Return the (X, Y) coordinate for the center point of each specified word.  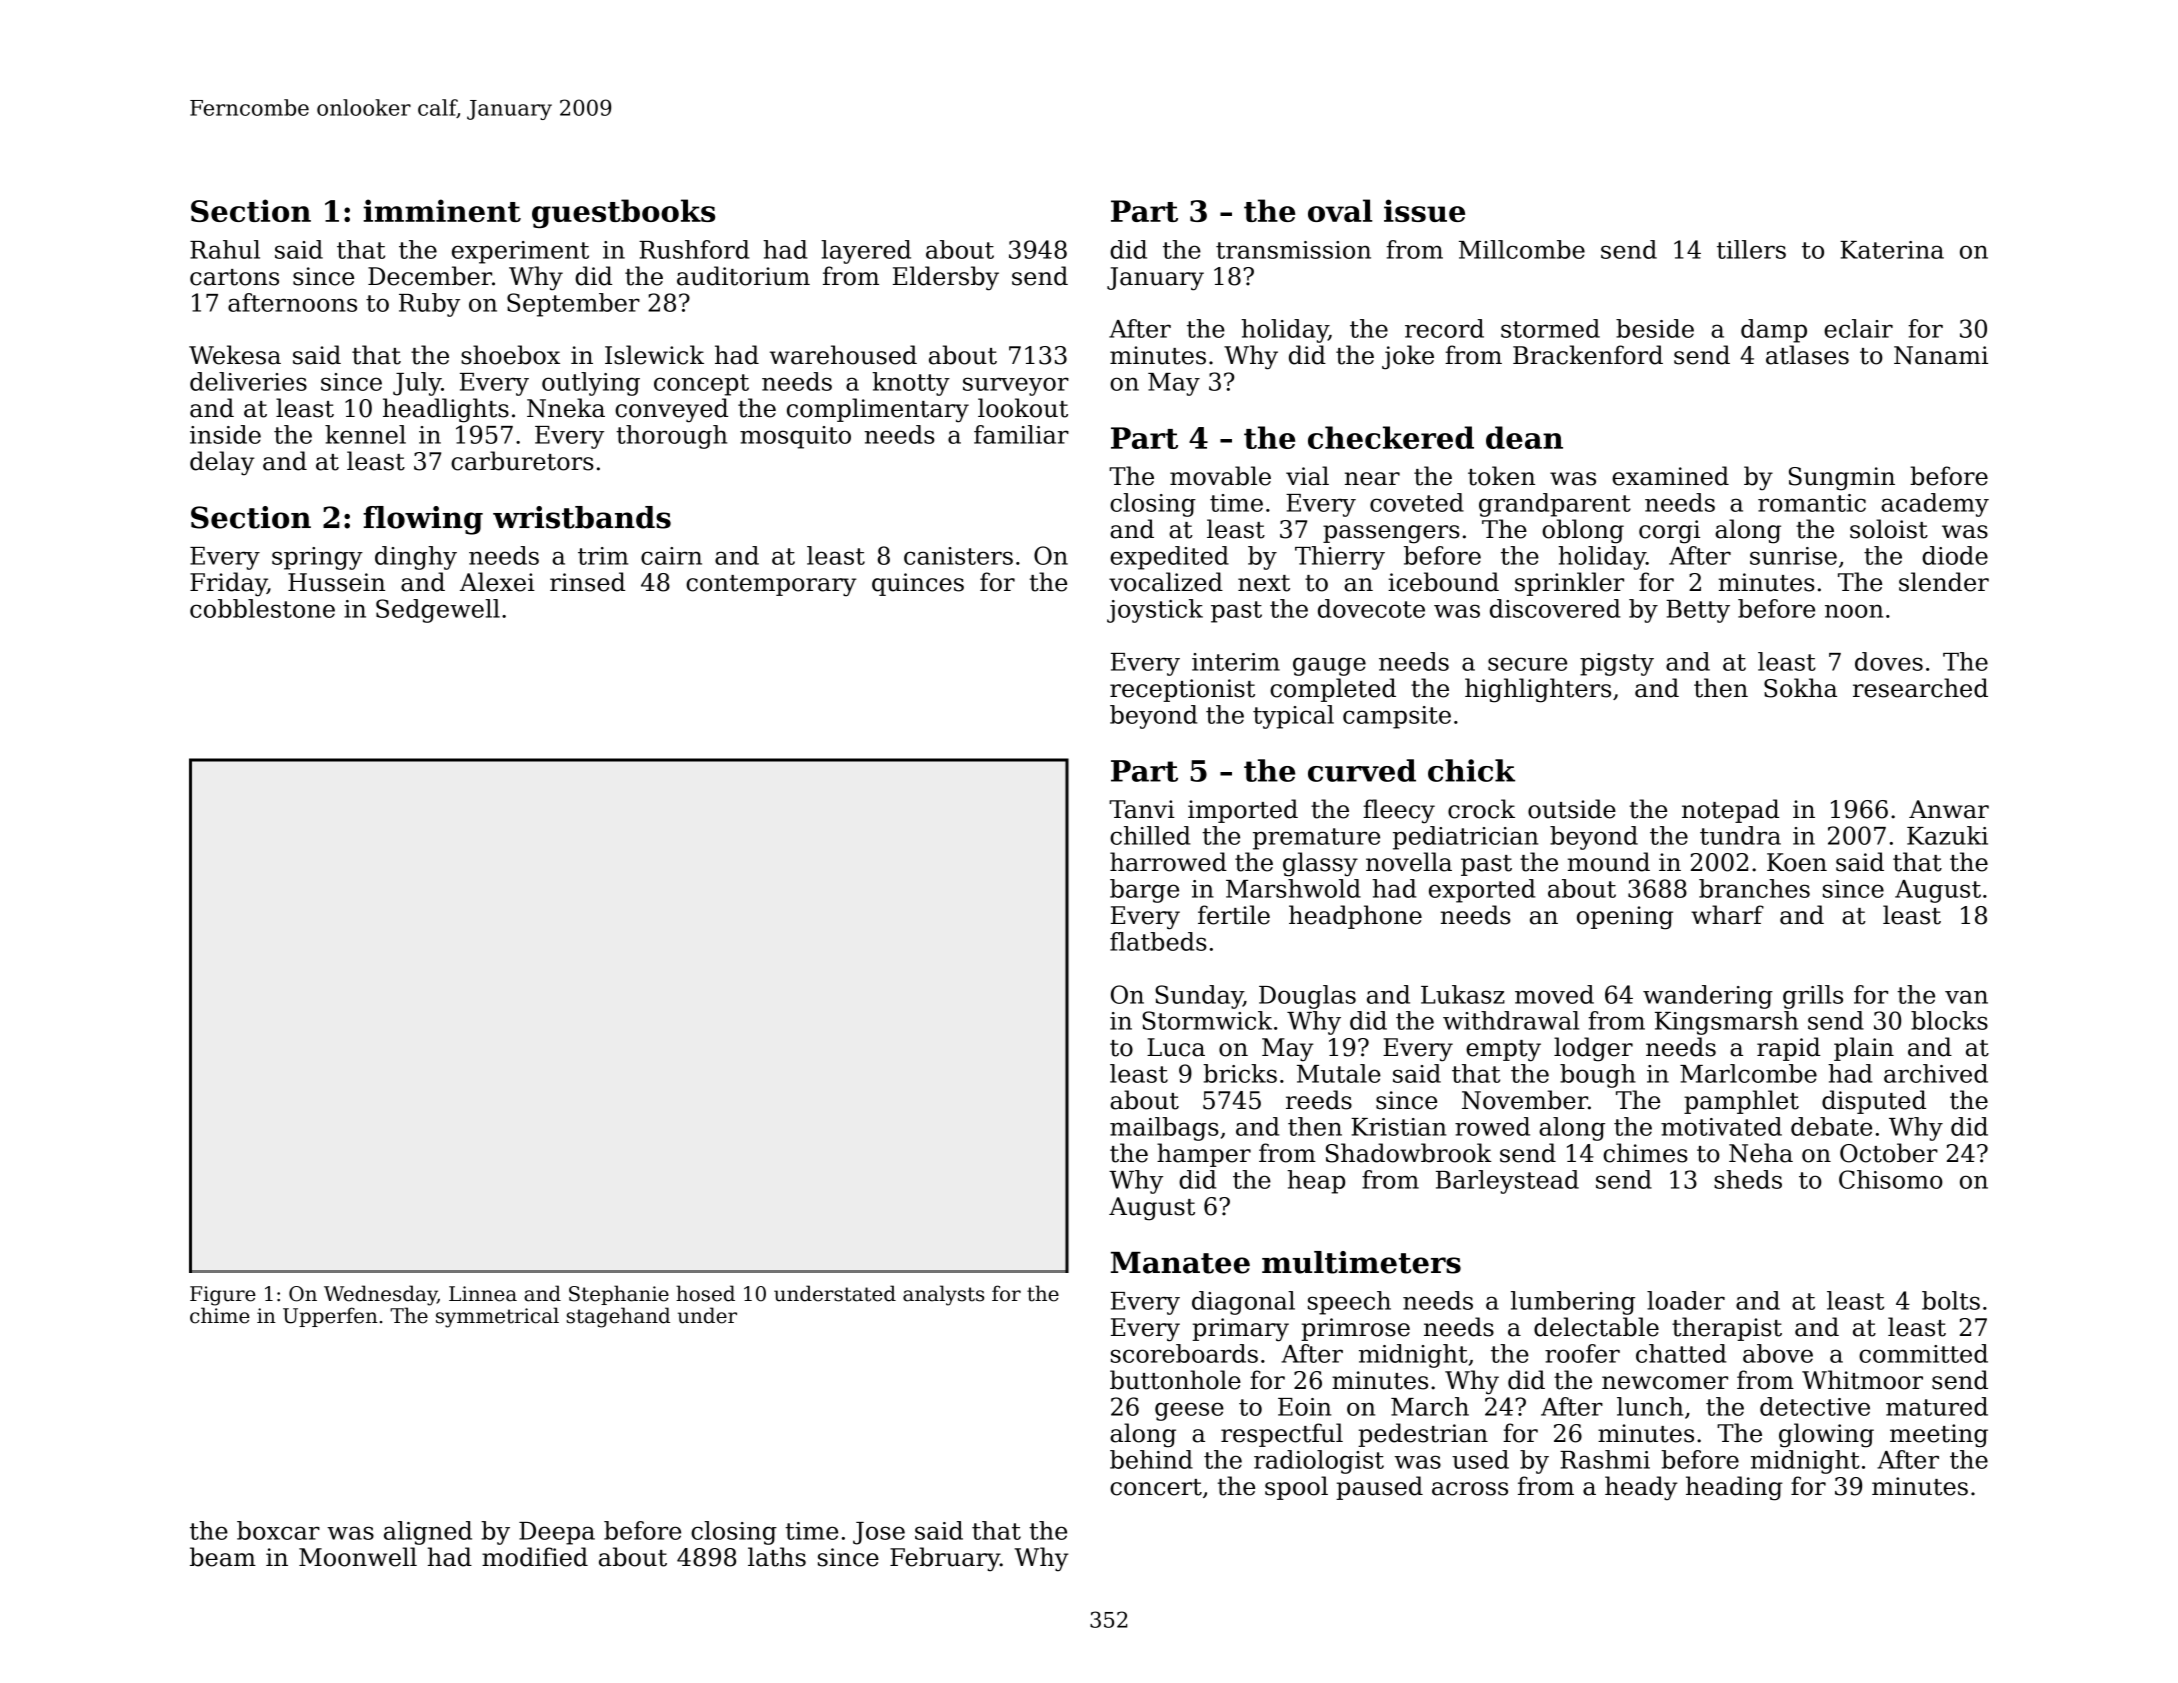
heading (1734, 1488)
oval (1340, 210)
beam (223, 1557)
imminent (442, 210)
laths (777, 1557)
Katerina (1892, 250)
